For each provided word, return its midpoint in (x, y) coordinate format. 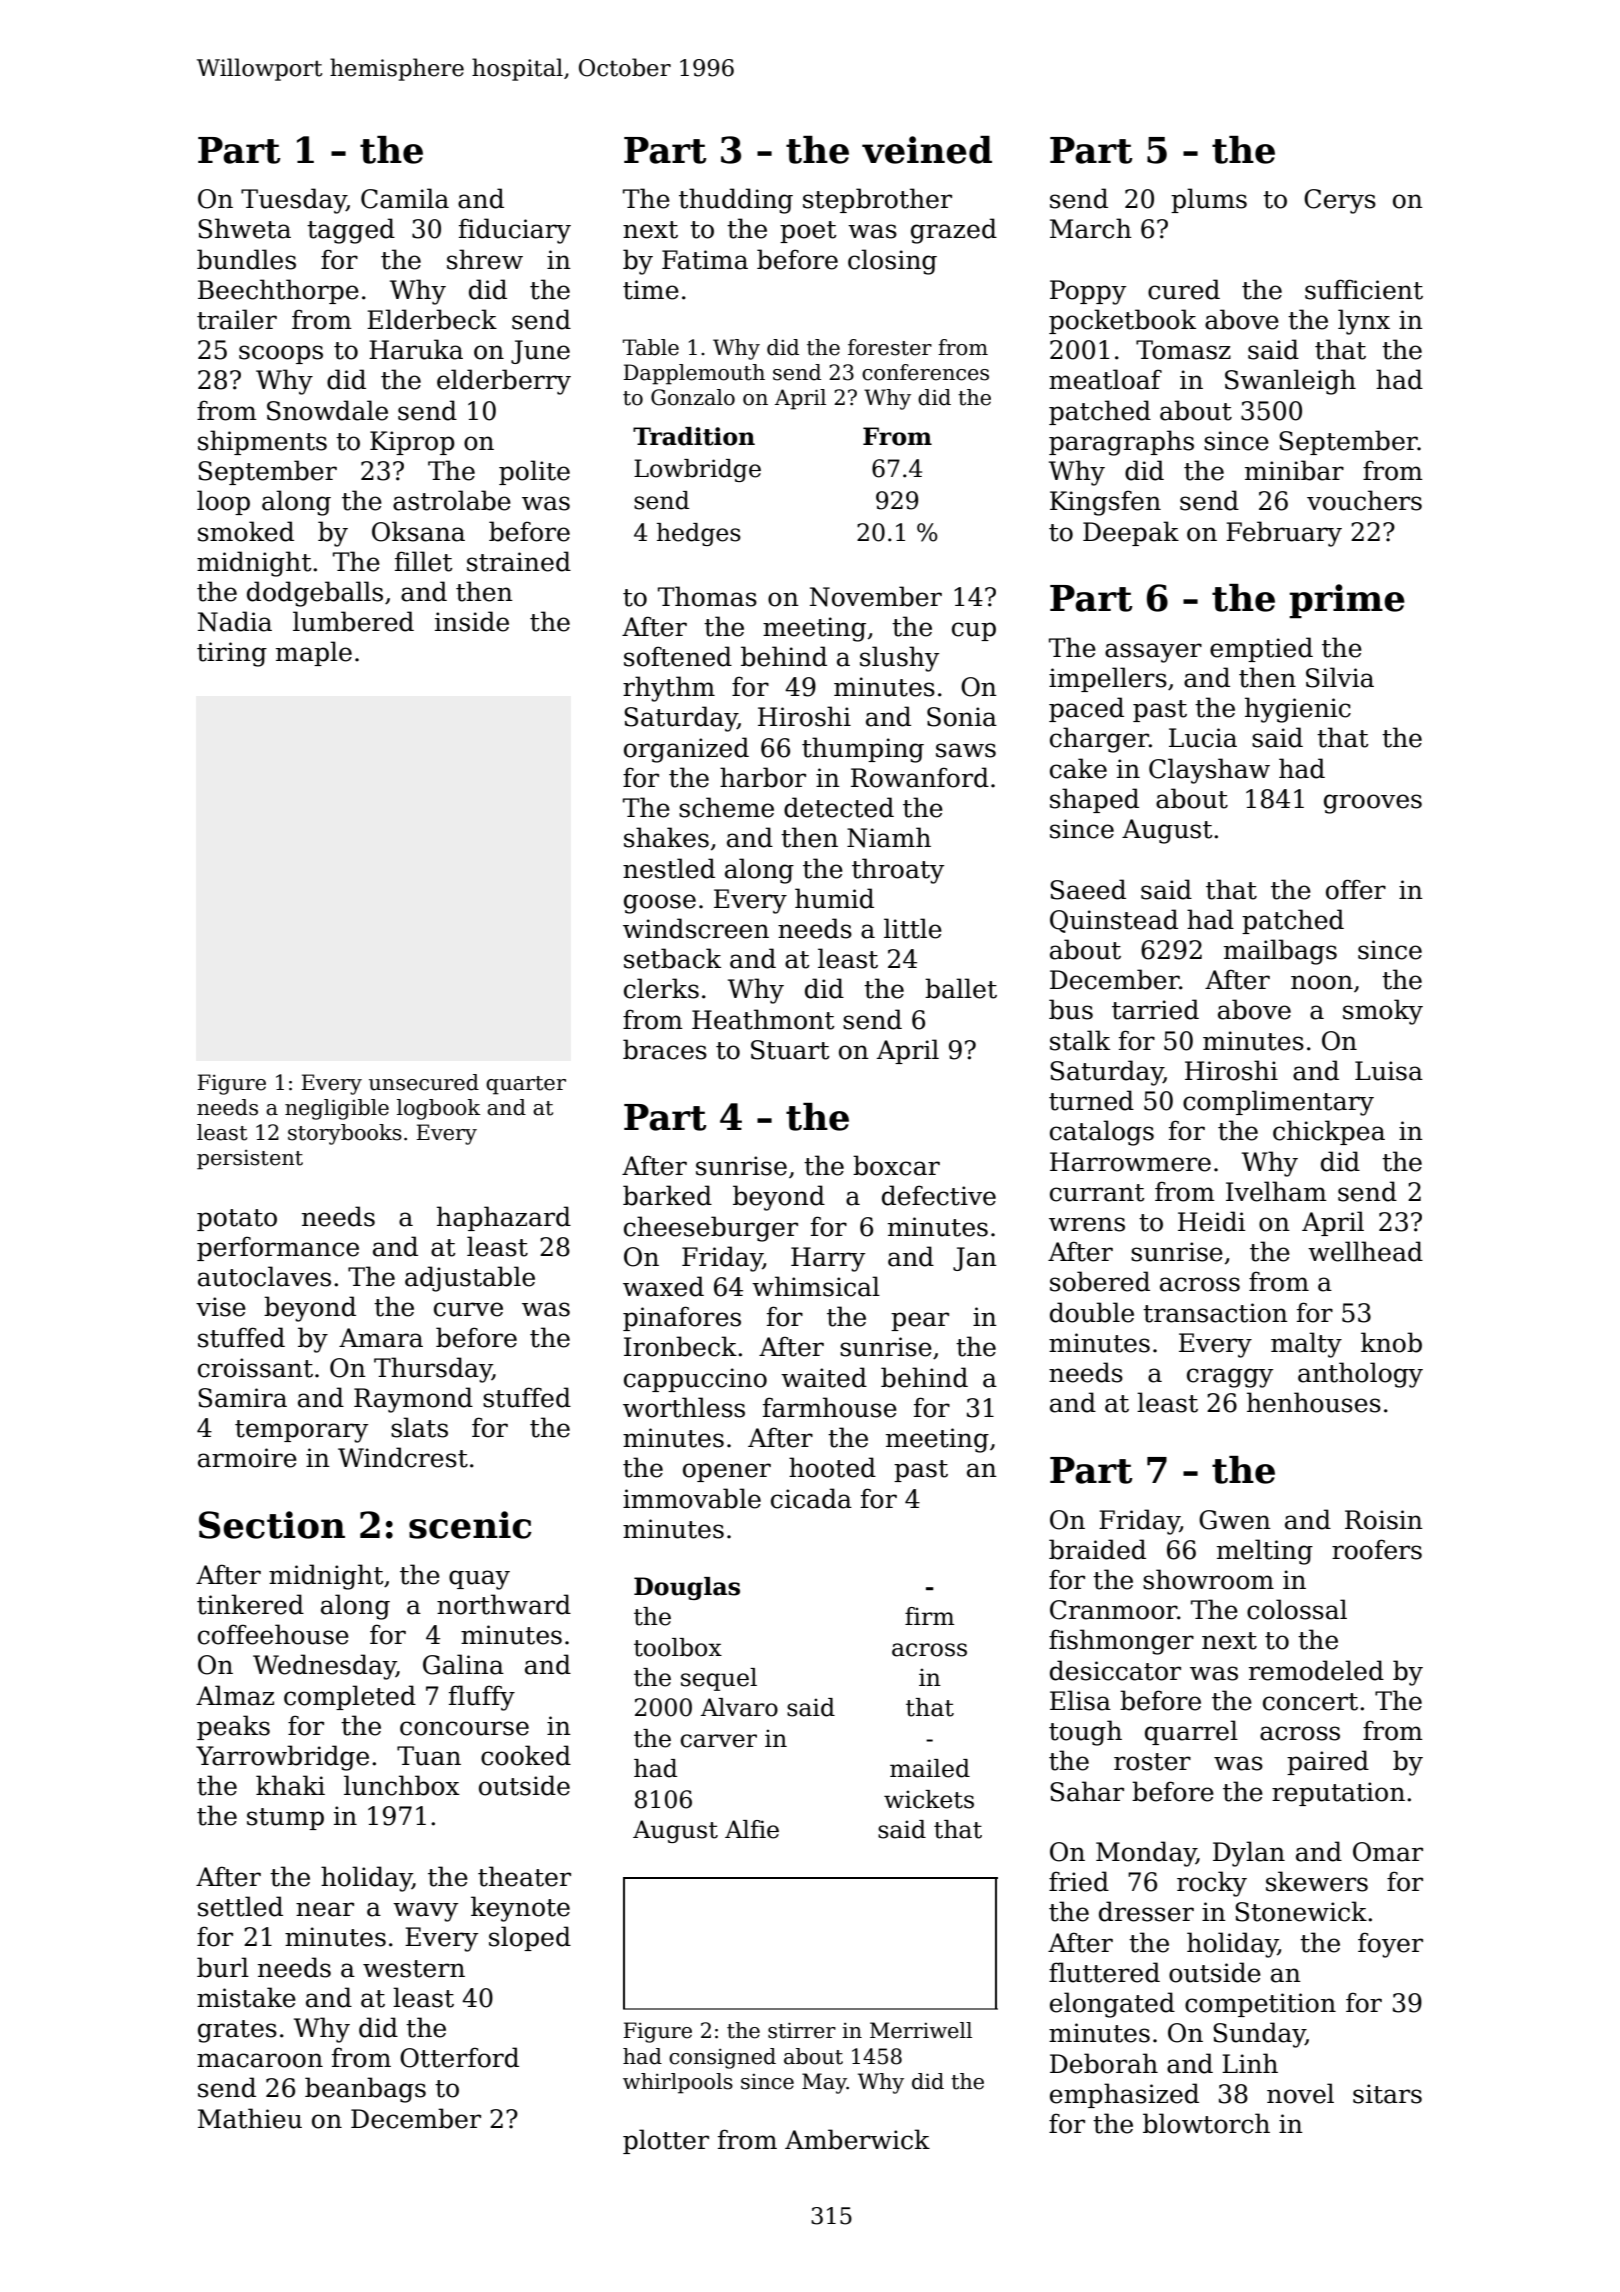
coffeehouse (273, 1634)
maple (314, 653)
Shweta (244, 228)
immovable (692, 1498)
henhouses (1314, 1402)
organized (686, 750)
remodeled (1316, 1670)
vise (221, 1307)
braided (1097, 1549)
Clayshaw (1209, 771)
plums (1209, 200)
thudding (736, 201)
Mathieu (250, 2118)
